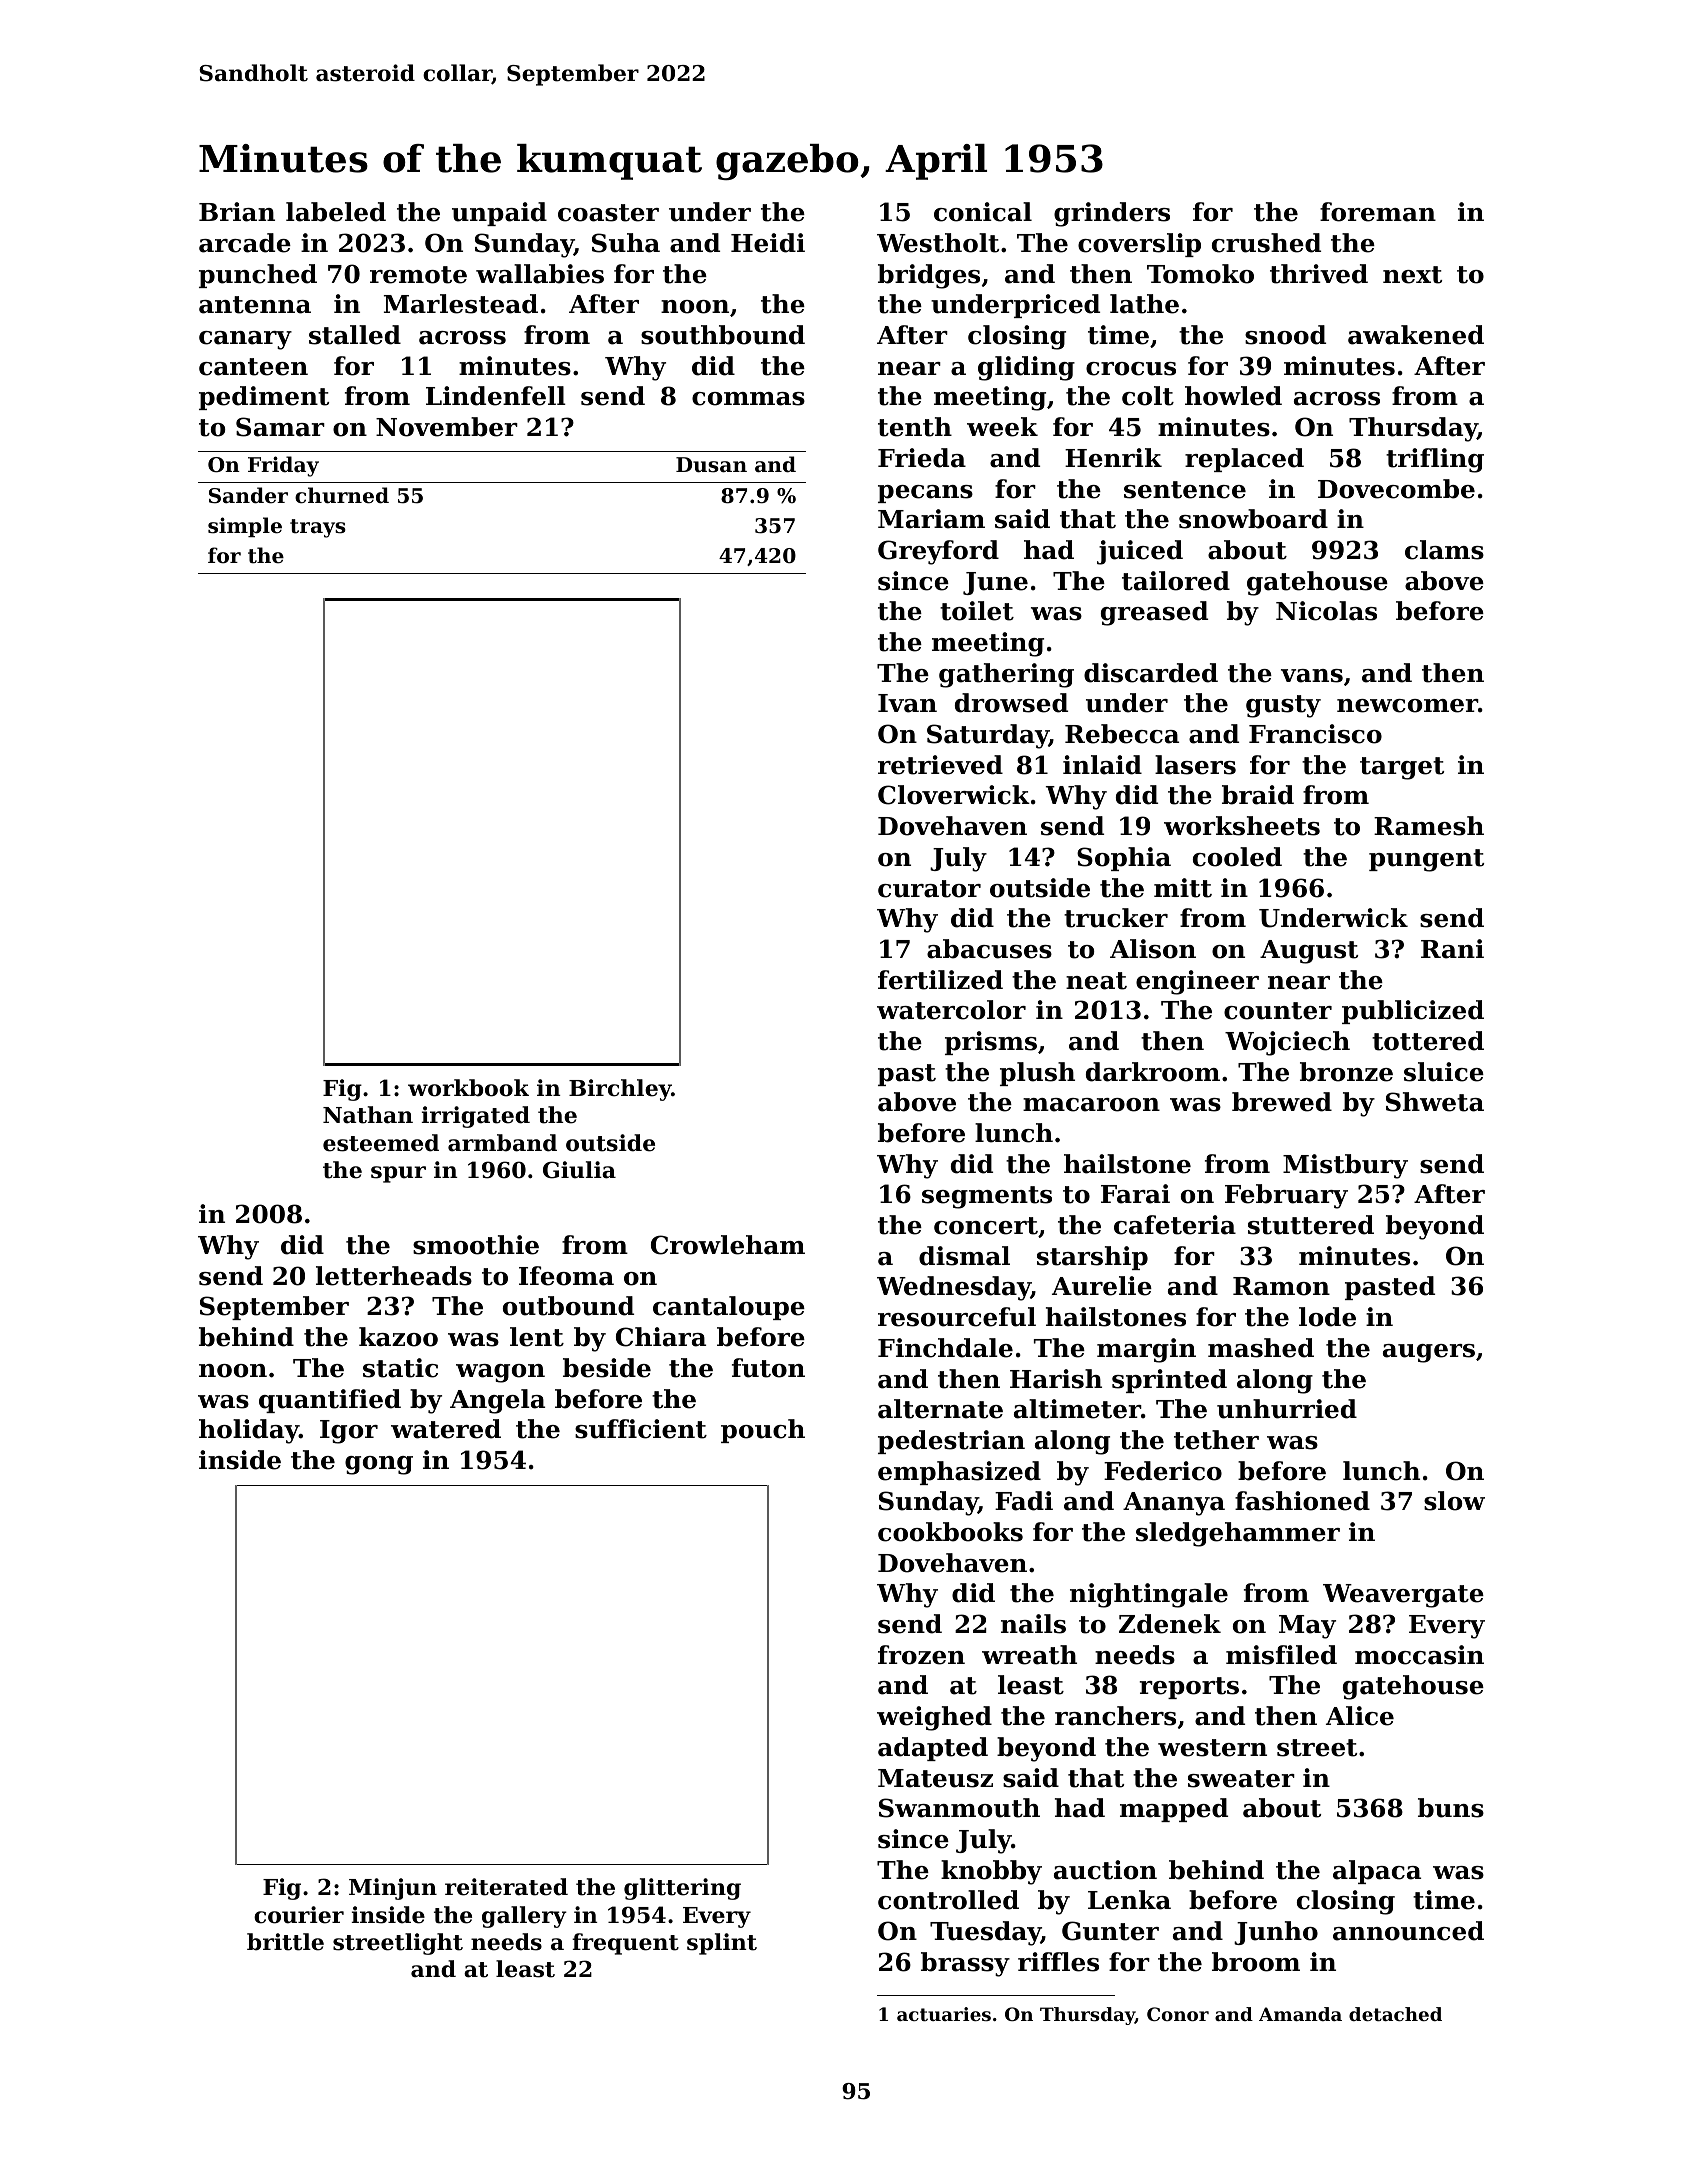 The width and height of the page is (1683, 2178). I want to click on coaster, so click(608, 213).
